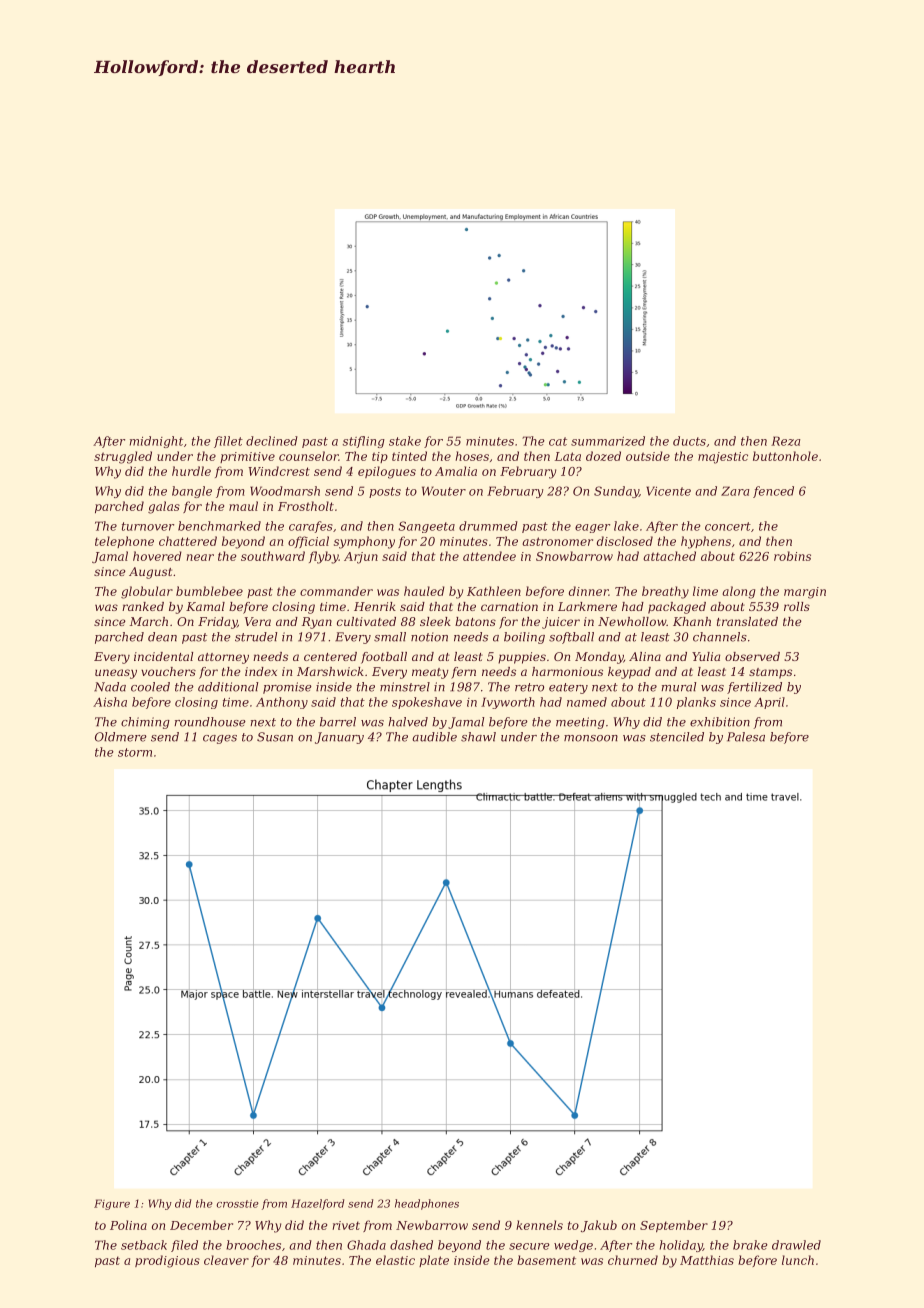 The height and width of the screenshot is (1308, 924). I want to click on flyby, so click(324, 557).
